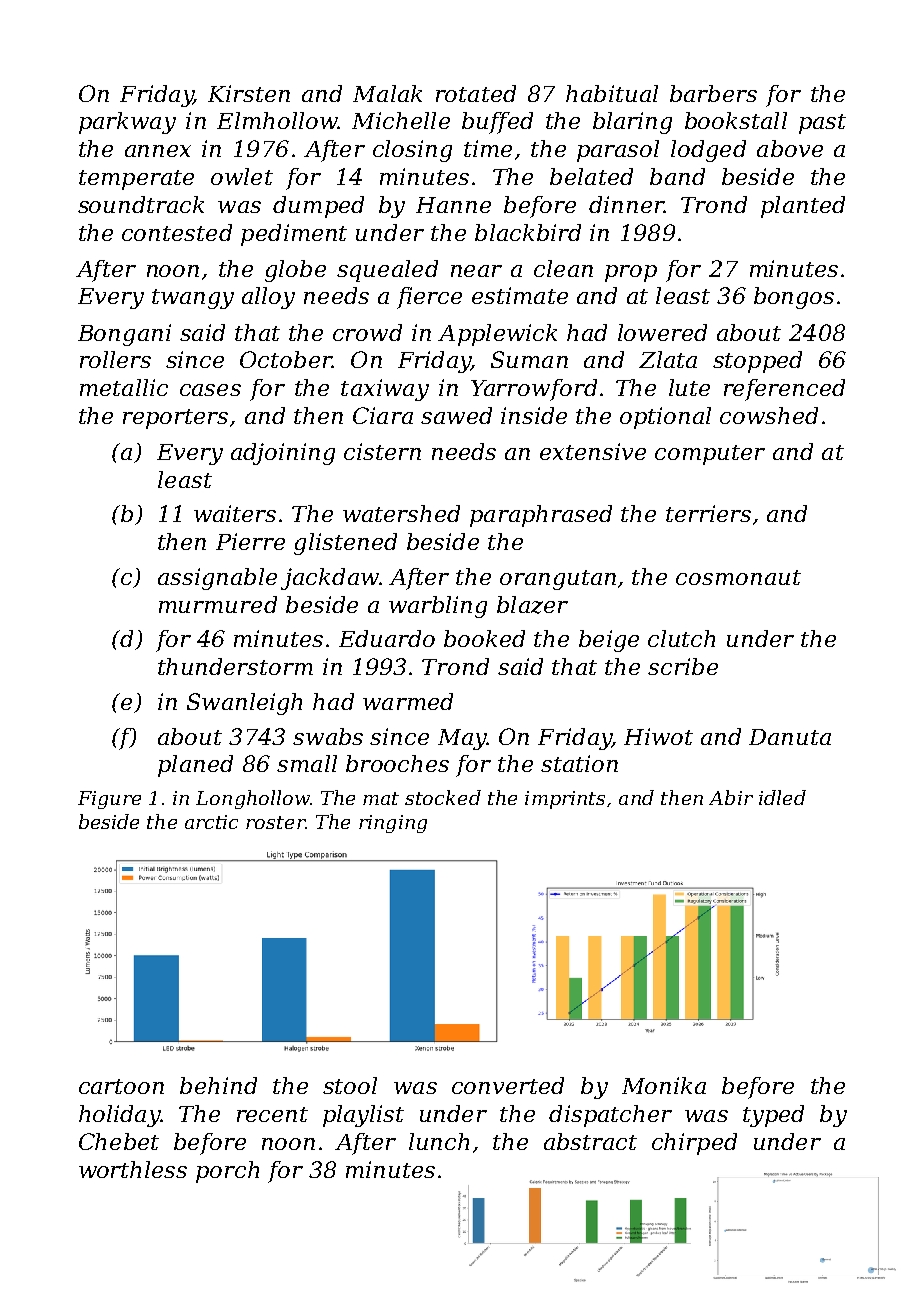 This document has width=924, height=1311. What do you see at coordinates (328, 736) in the document?
I see `swabs` at bounding box center [328, 736].
